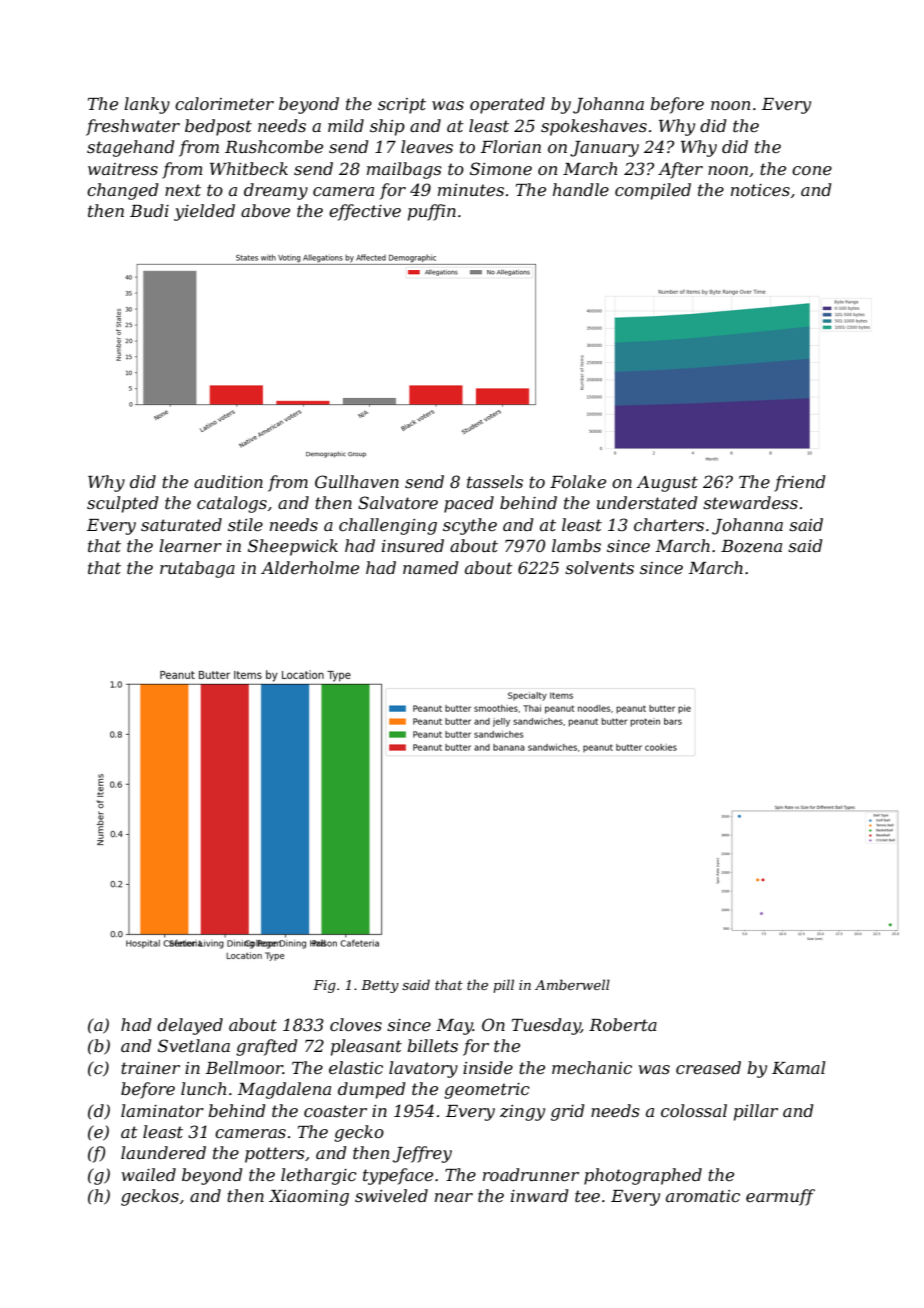 The height and width of the screenshot is (1308, 924). What do you see at coordinates (309, 1198) in the screenshot?
I see `Xiaoming` at bounding box center [309, 1198].
